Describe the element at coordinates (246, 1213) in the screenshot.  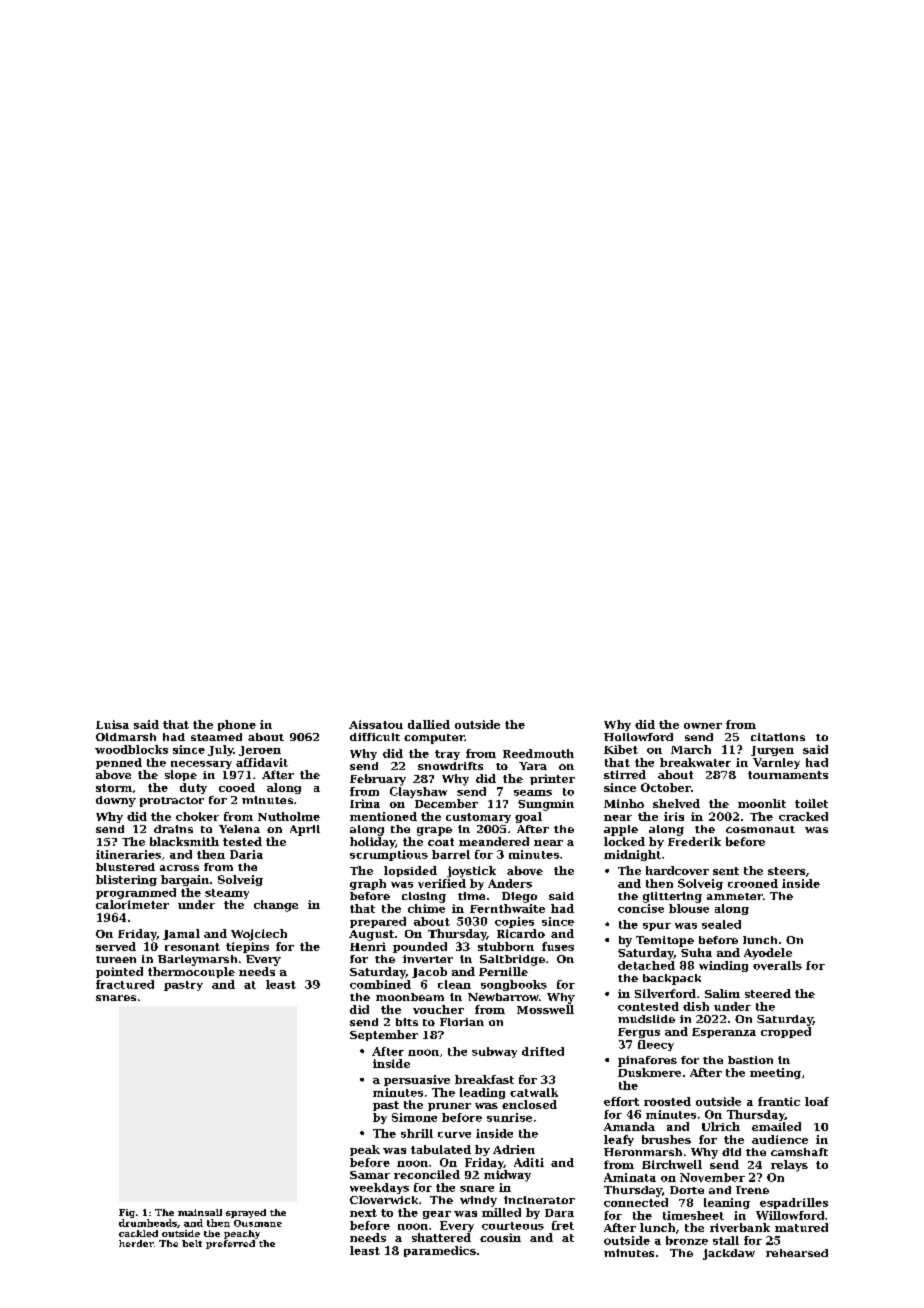
I see `sprayed` at that location.
